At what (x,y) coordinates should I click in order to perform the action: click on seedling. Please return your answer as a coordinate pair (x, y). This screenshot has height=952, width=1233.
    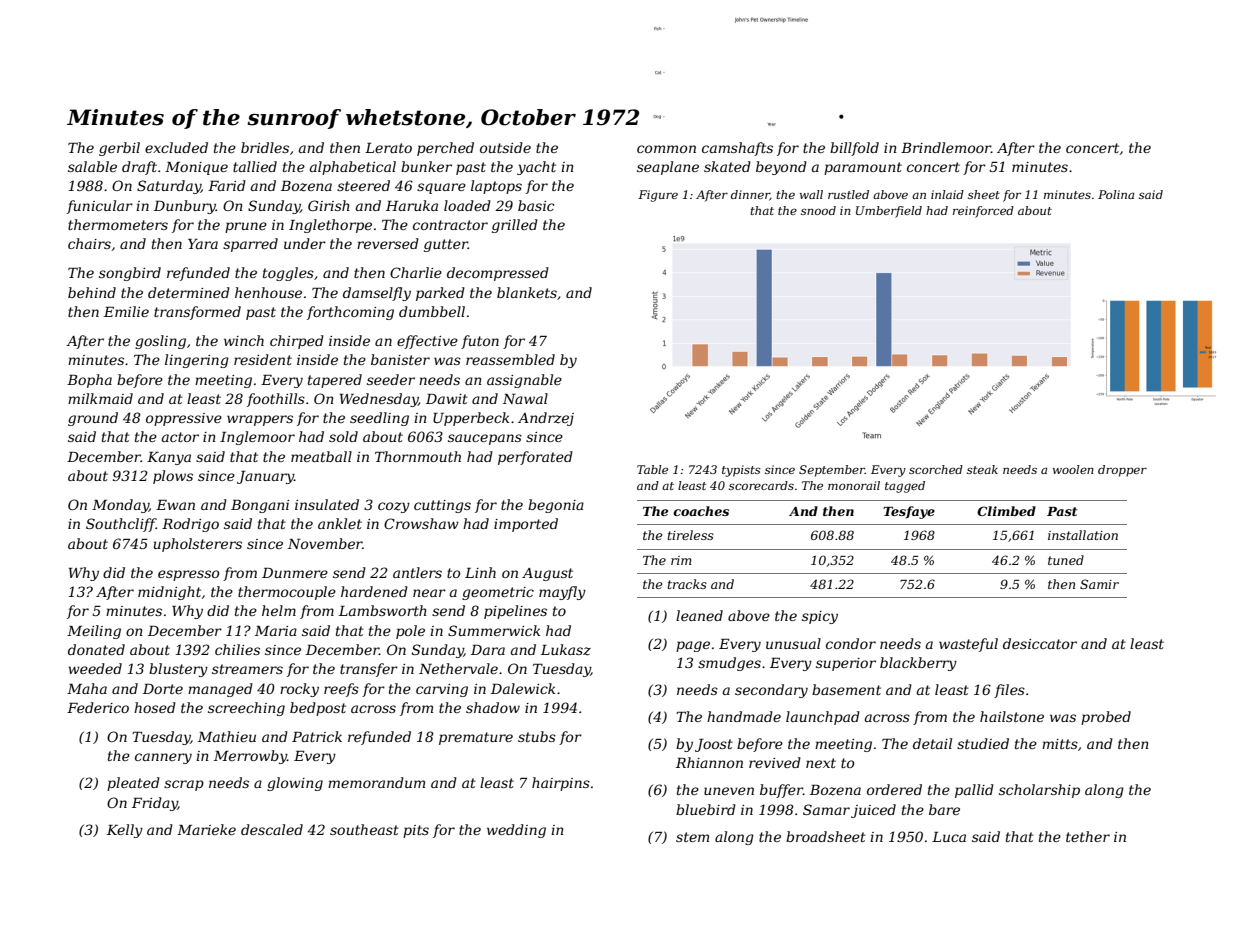
    Looking at the image, I should click on (379, 419).
